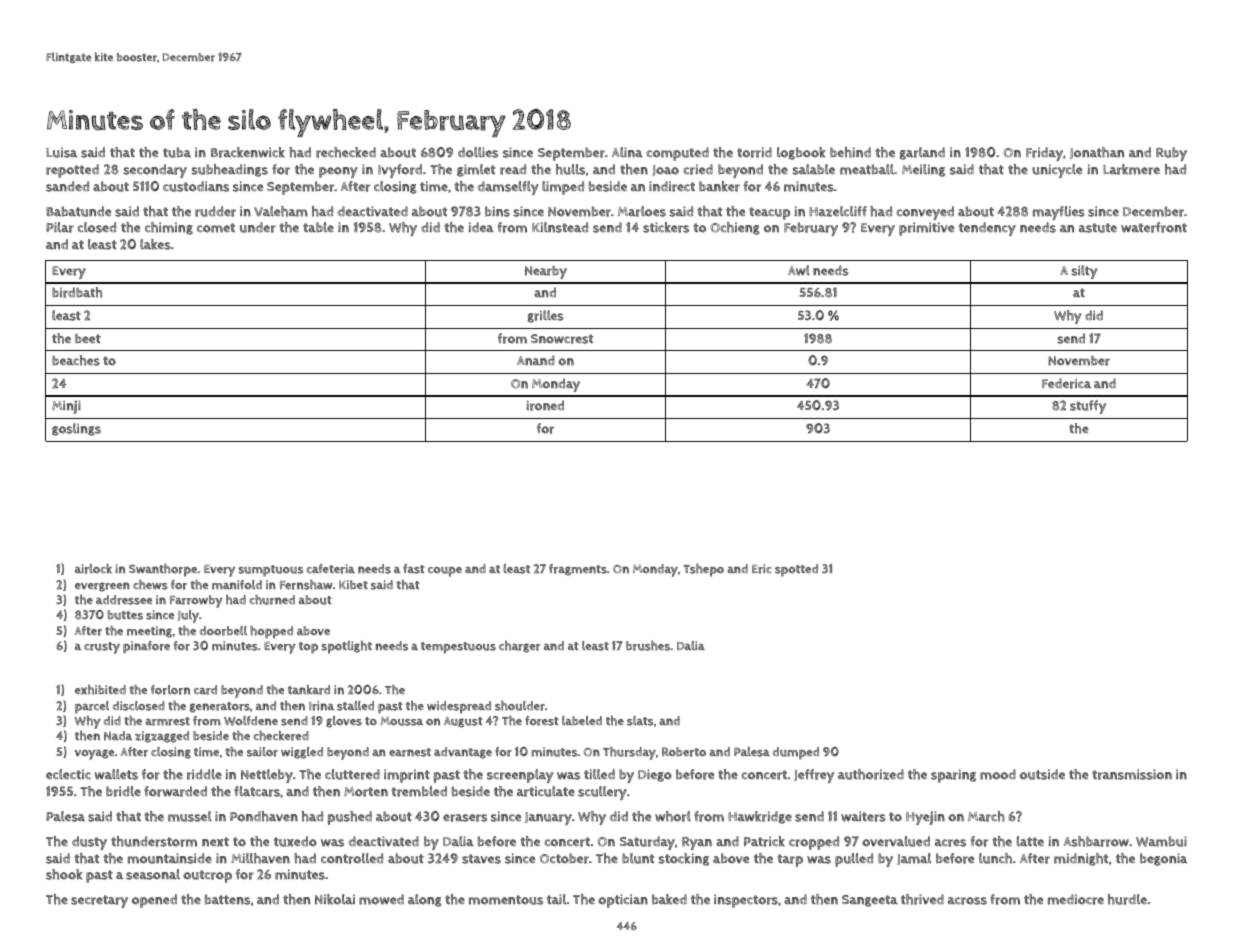 This image has width=1233, height=952. I want to click on beet, so click(88, 338).
